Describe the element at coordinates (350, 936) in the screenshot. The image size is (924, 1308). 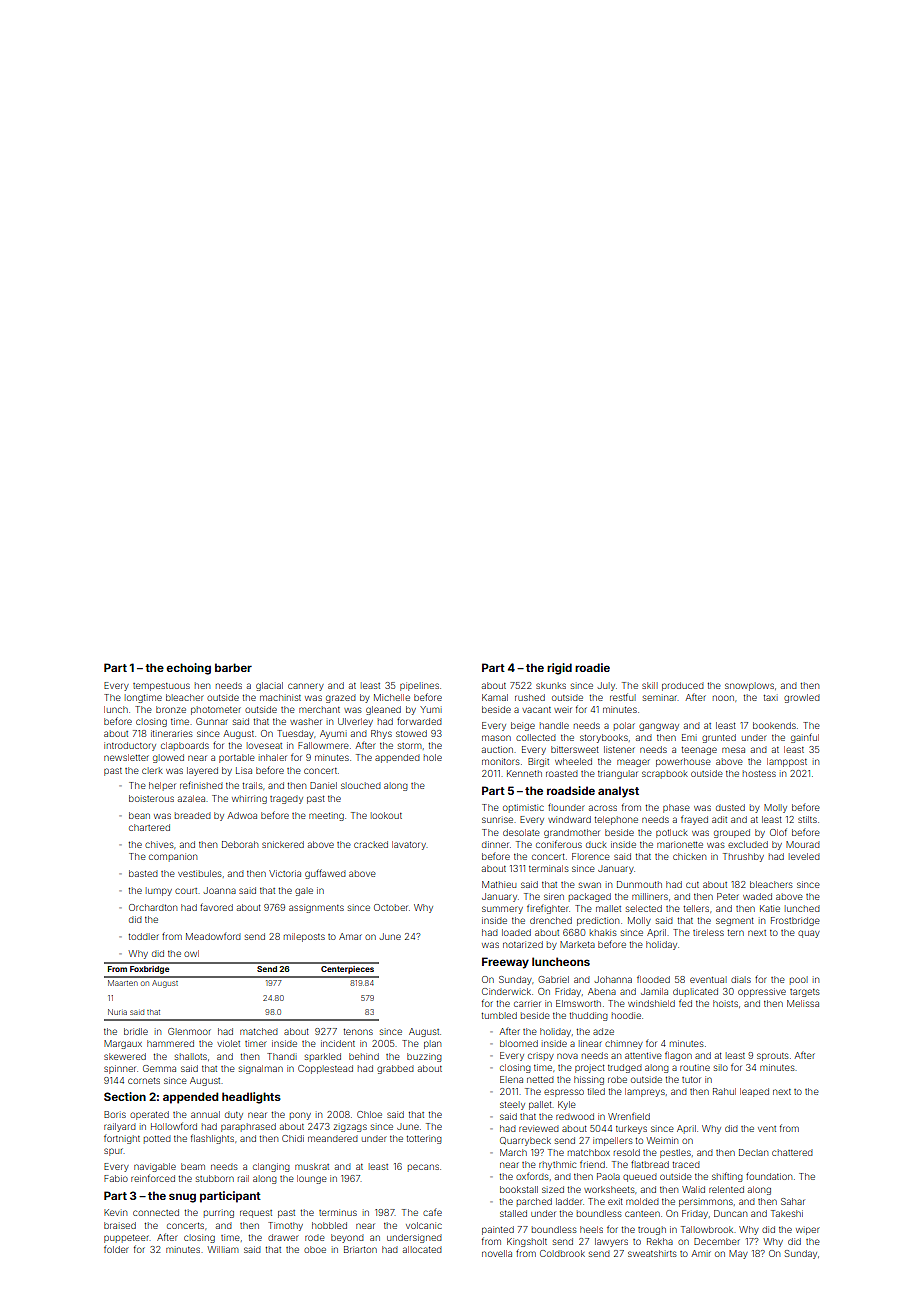
I see `Amar` at that location.
